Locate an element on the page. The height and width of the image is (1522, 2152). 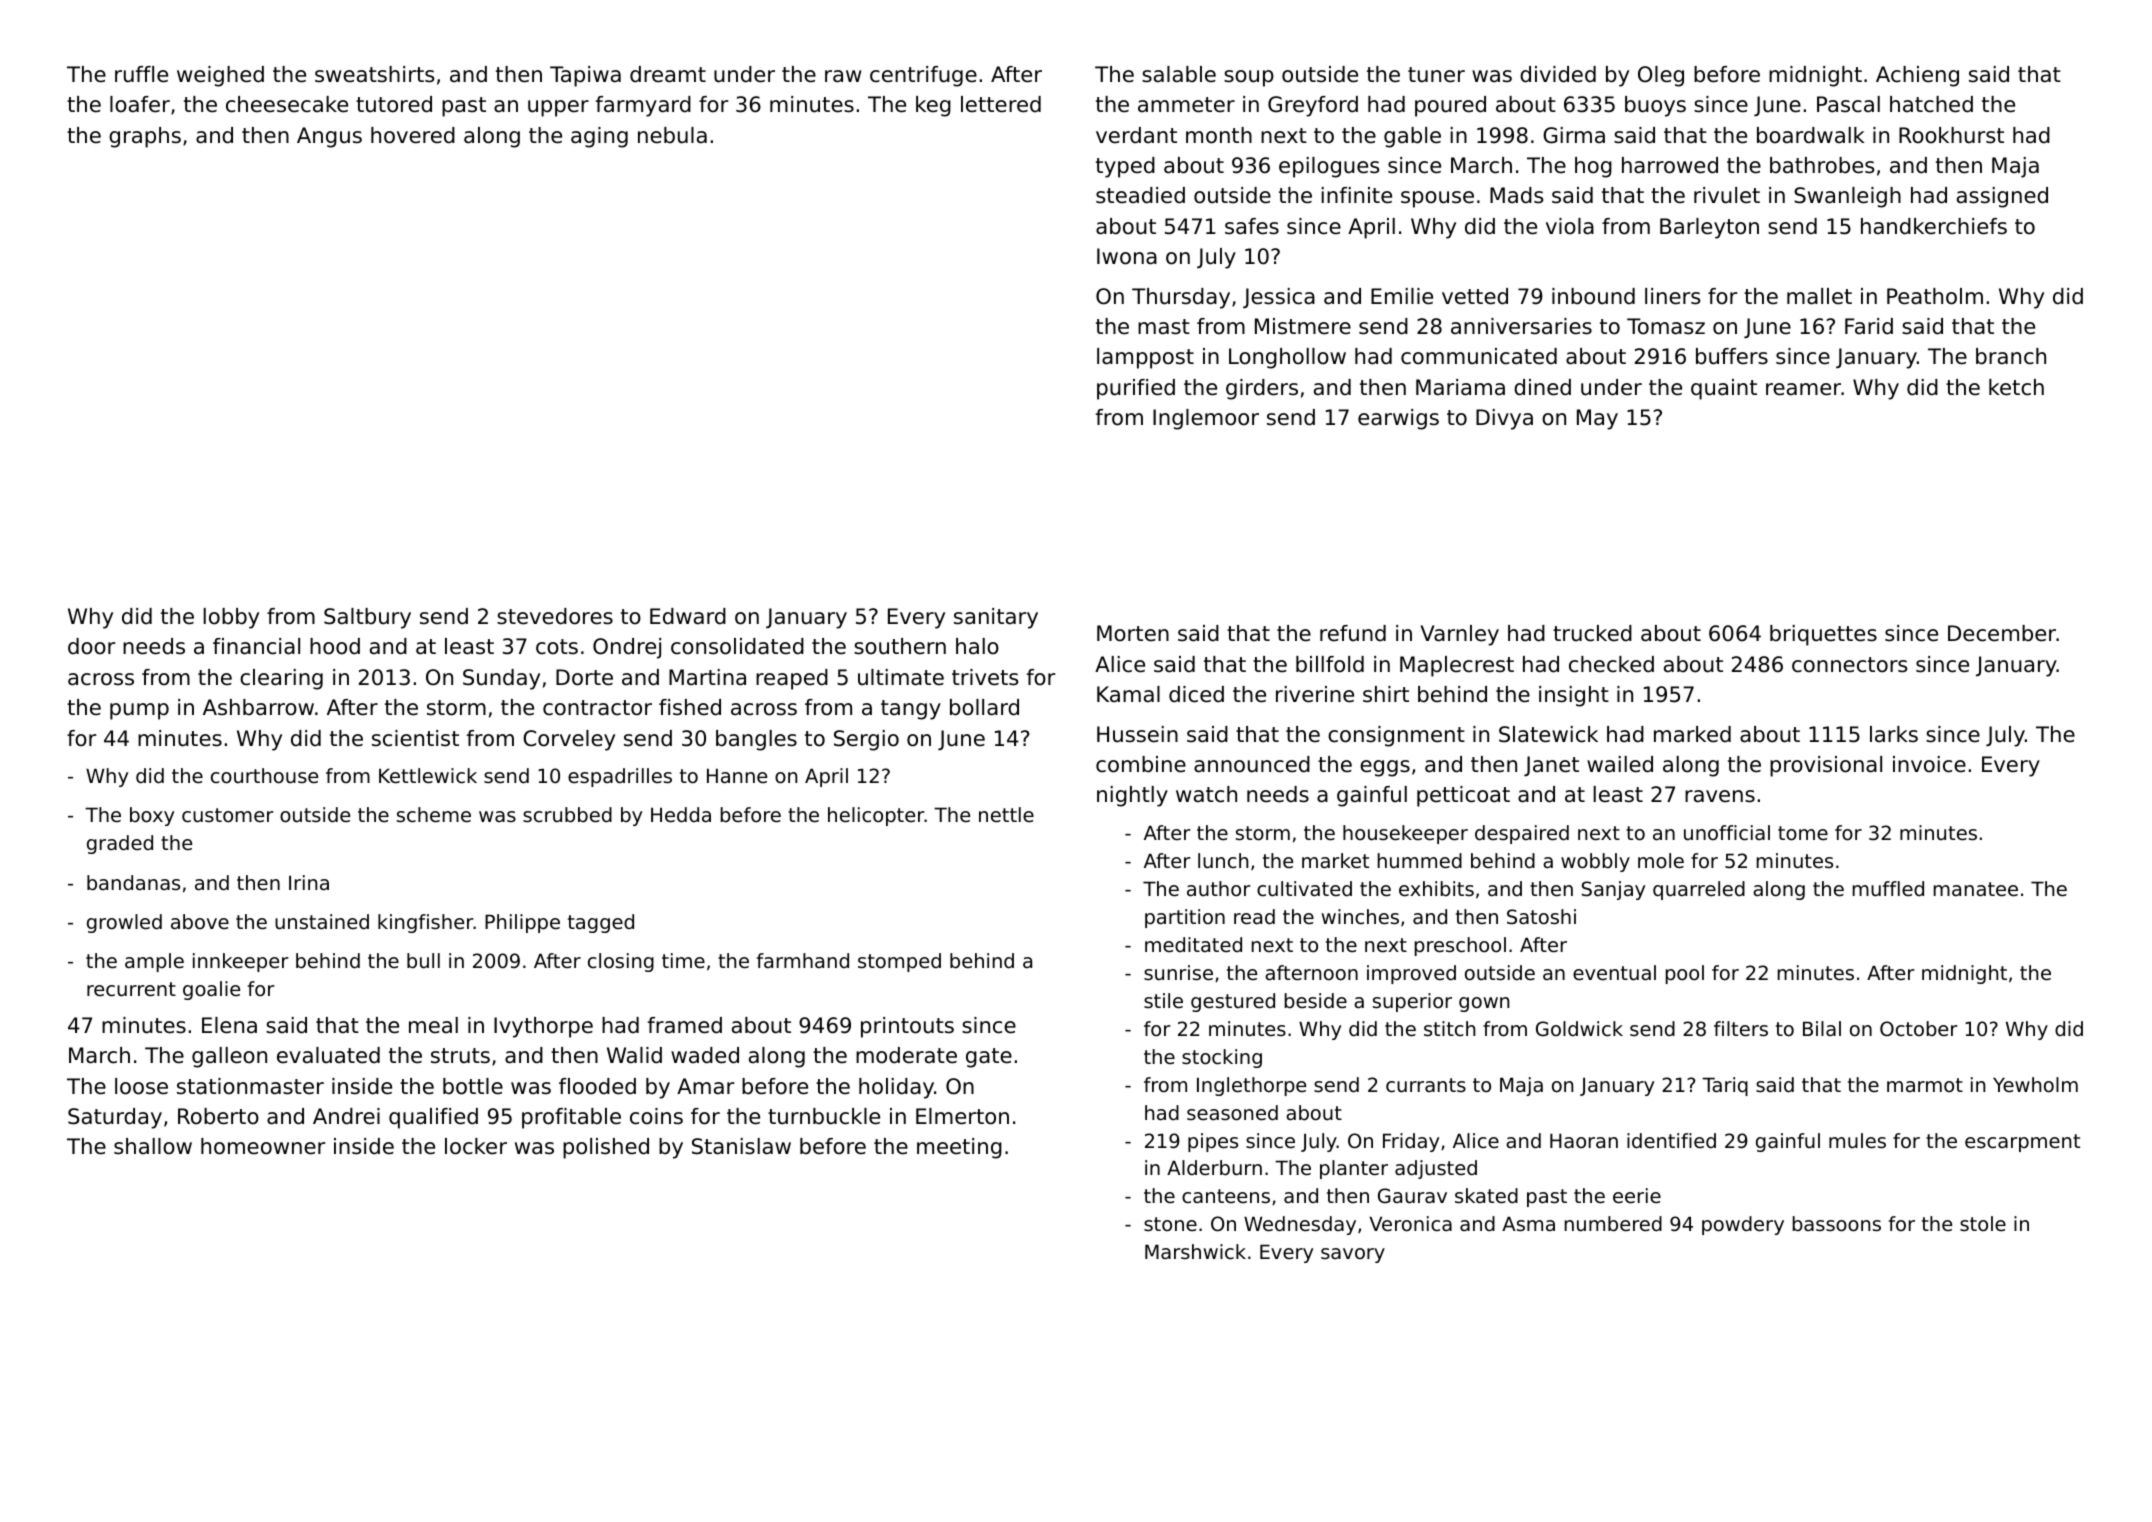
October is located at coordinates (1919, 1029).
